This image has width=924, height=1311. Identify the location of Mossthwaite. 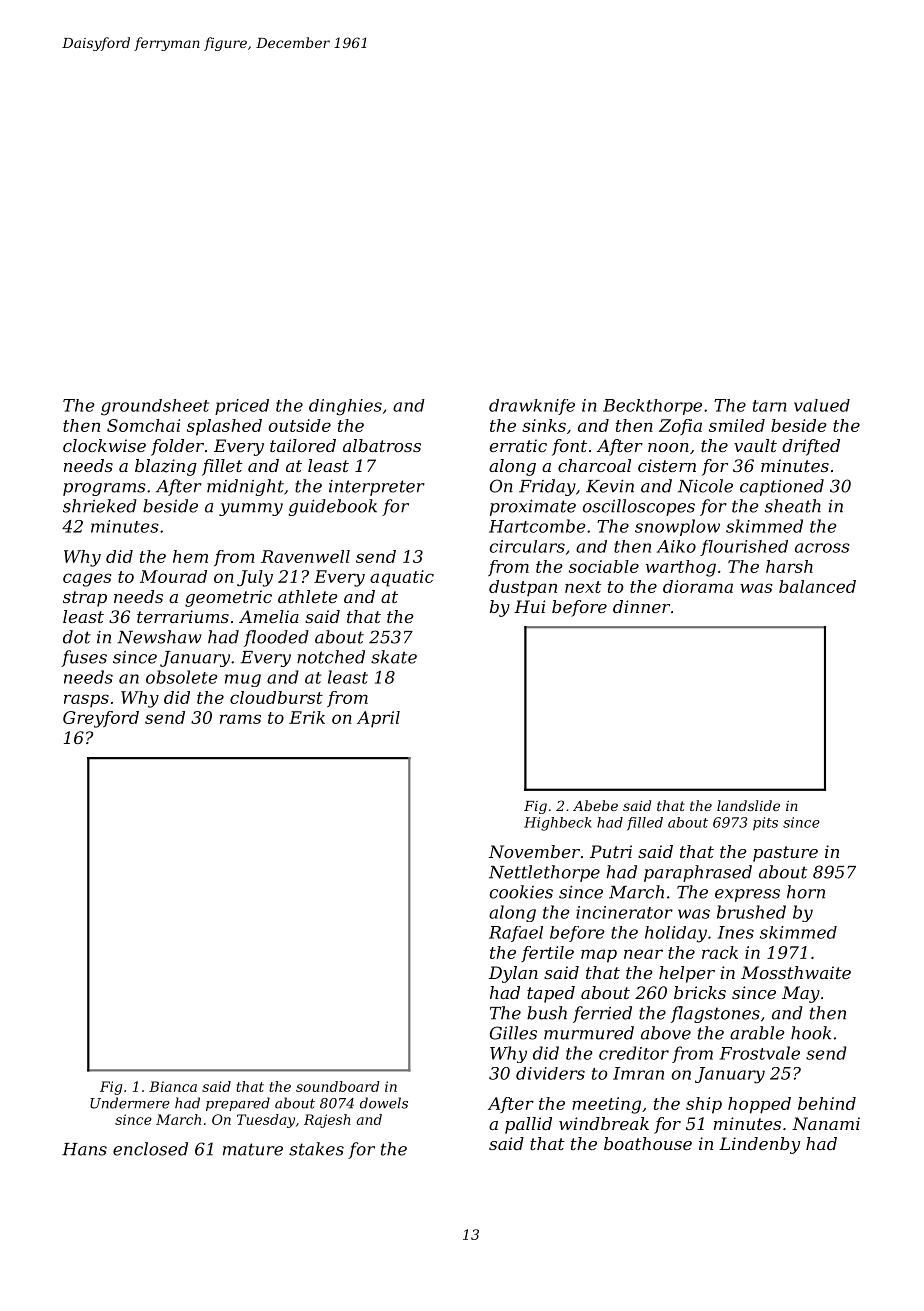
(796, 972).
